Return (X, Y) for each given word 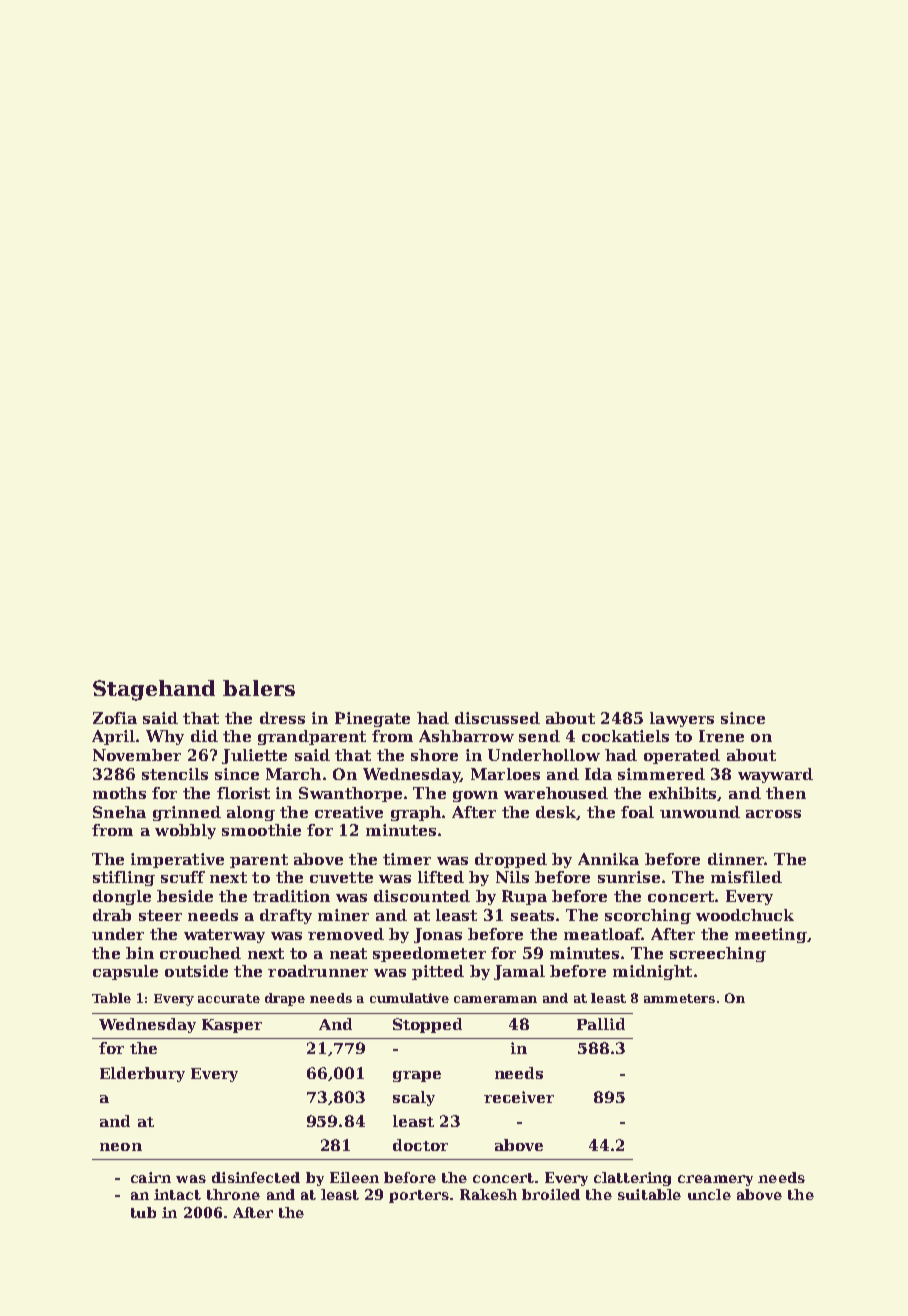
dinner (736, 859)
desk (556, 812)
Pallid (601, 1024)
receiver (519, 1097)
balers (259, 688)
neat (348, 953)
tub (143, 1212)
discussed (497, 718)
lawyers (682, 719)
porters (419, 1196)
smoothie (261, 830)
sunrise (629, 877)
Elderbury (142, 1074)
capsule (125, 972)
